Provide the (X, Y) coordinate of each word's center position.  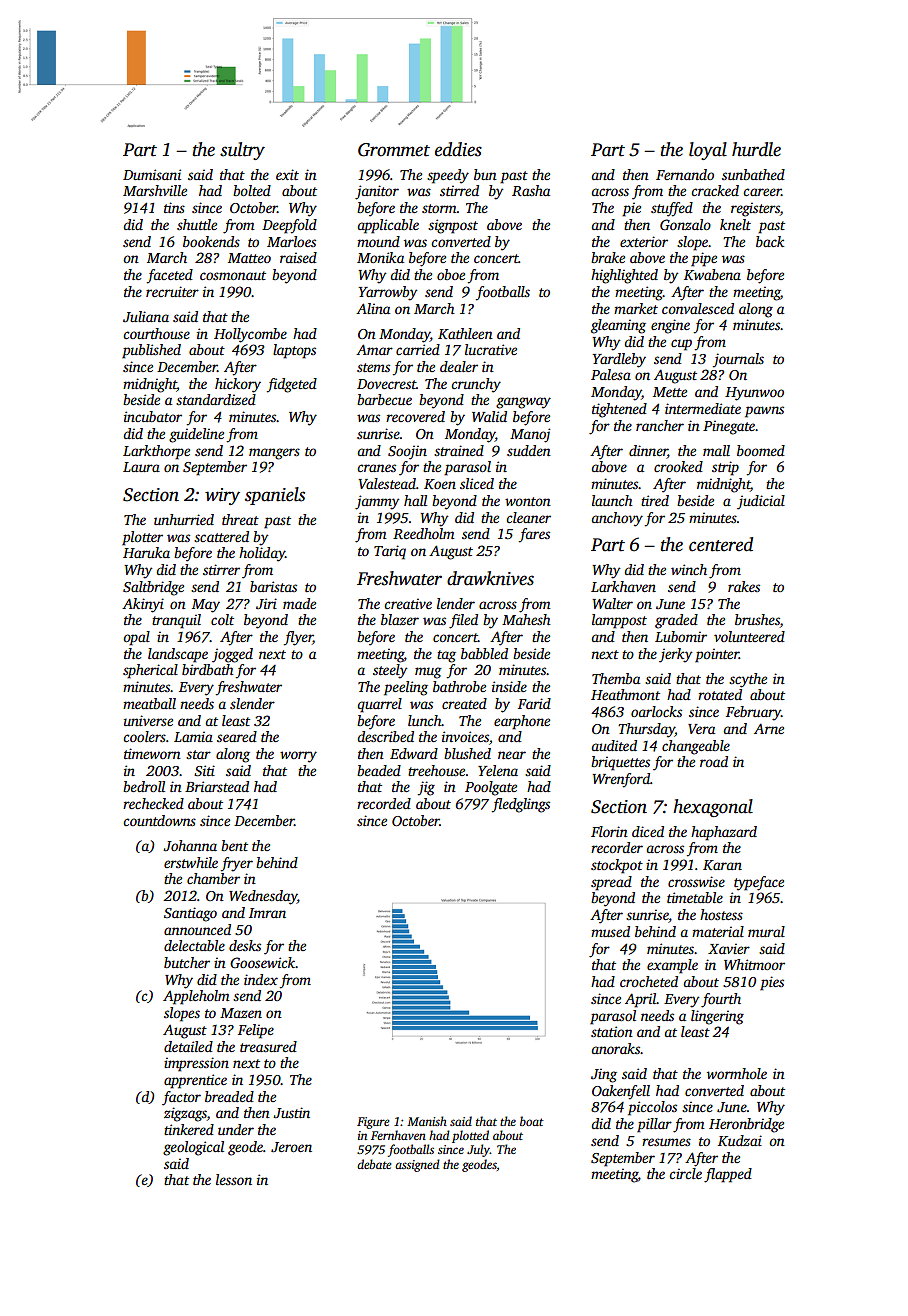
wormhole (737, 1073)
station (612, 1031)
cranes (376, 468)
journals (738, 360)
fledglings (520, 805)
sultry (242, 151)
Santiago (190, 914)
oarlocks (656, 711)
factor (181, 1098)
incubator (153, 416)
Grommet (394, 150)
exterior (644, 241)
